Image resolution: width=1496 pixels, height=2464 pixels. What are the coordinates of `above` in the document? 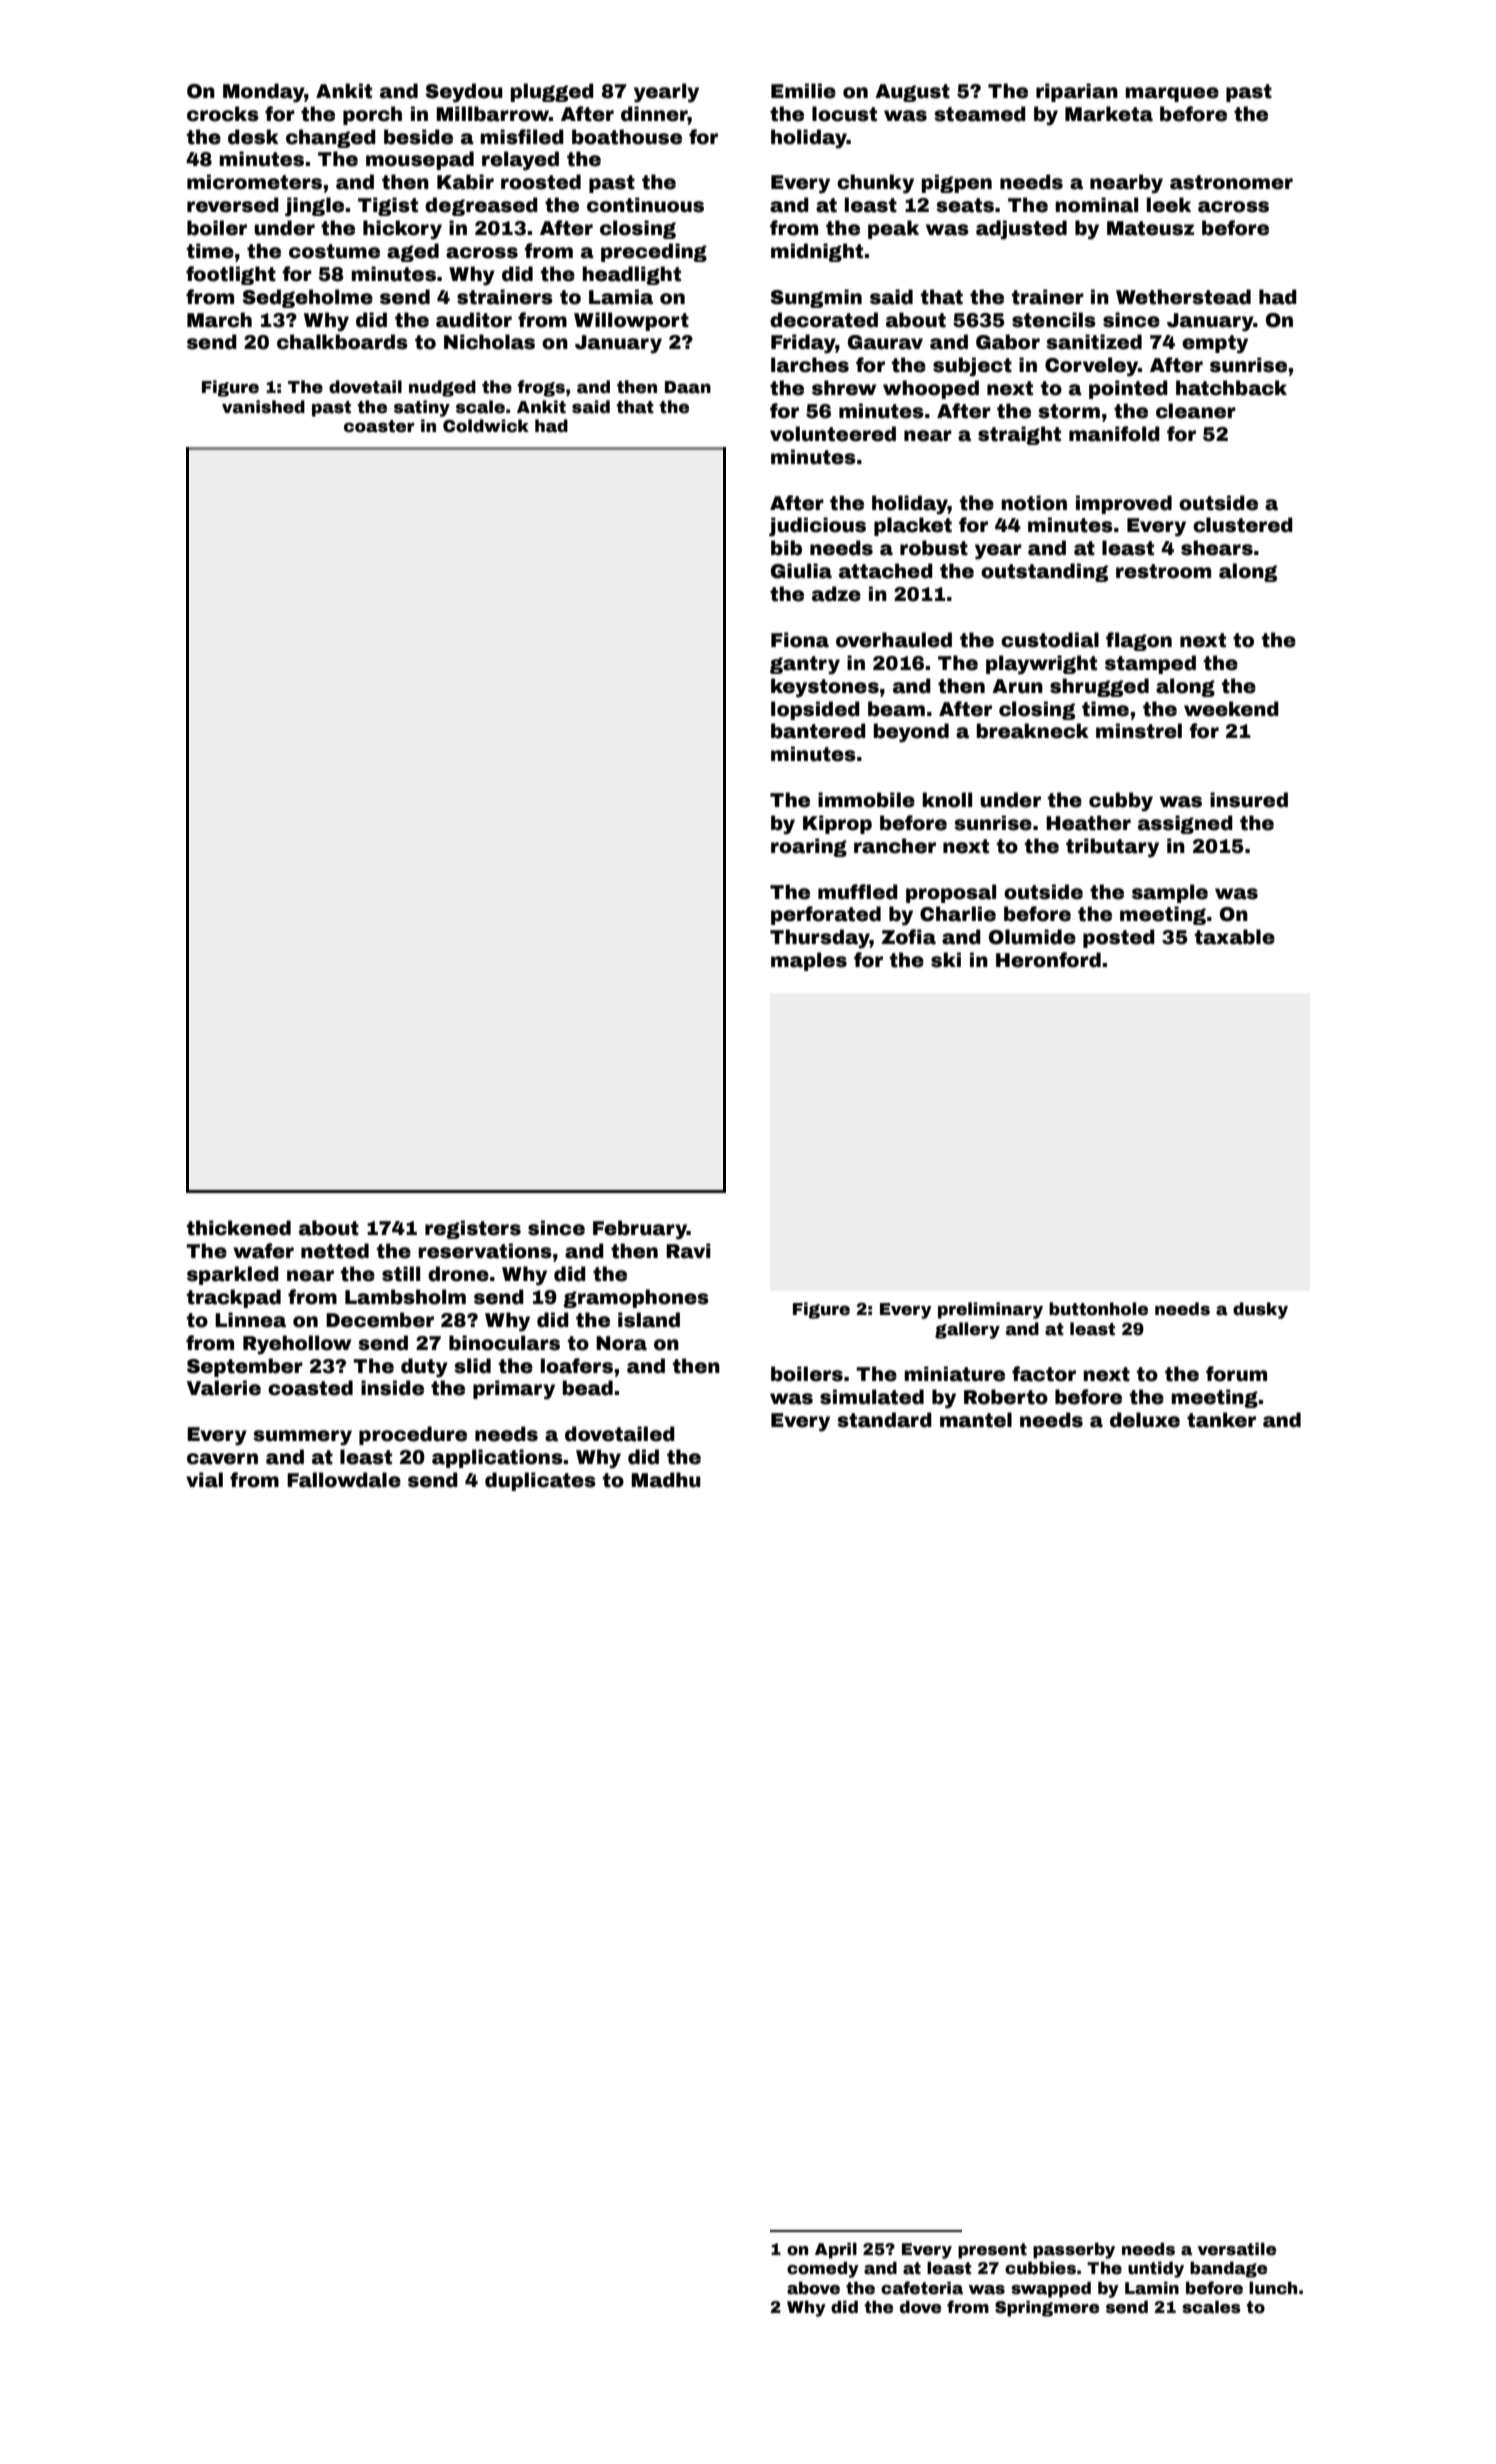 It's located at (813, 2288).
